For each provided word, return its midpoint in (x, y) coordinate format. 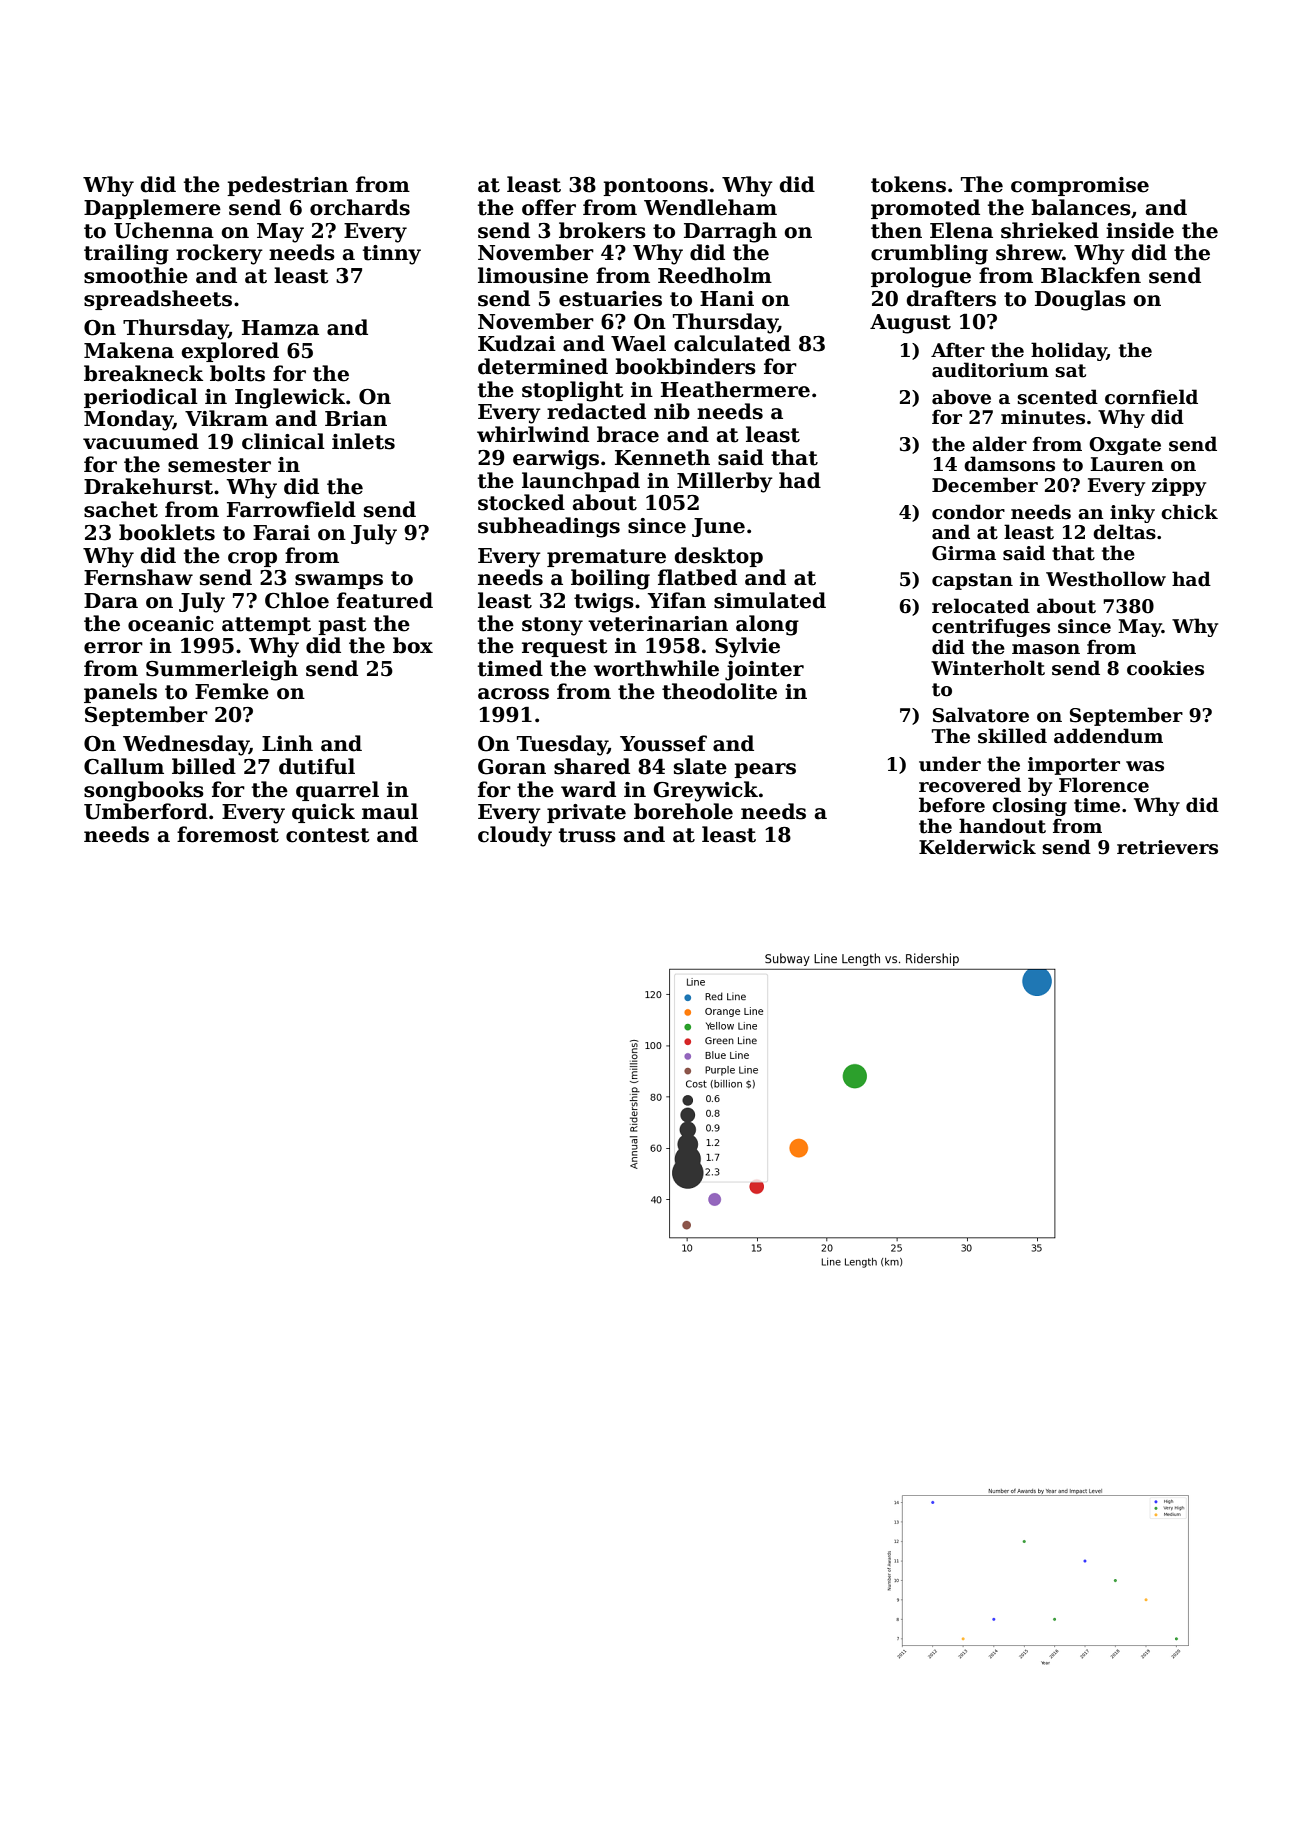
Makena (129, 350)
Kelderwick (977, 847)
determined (543, 366)
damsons (1009, 464)
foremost (228, 834)
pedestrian (287, 186)
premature (606, 558)
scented (1057, 397)
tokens (908, 184)
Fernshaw (138, 577)
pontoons (655, 187)
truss (587, 835)
